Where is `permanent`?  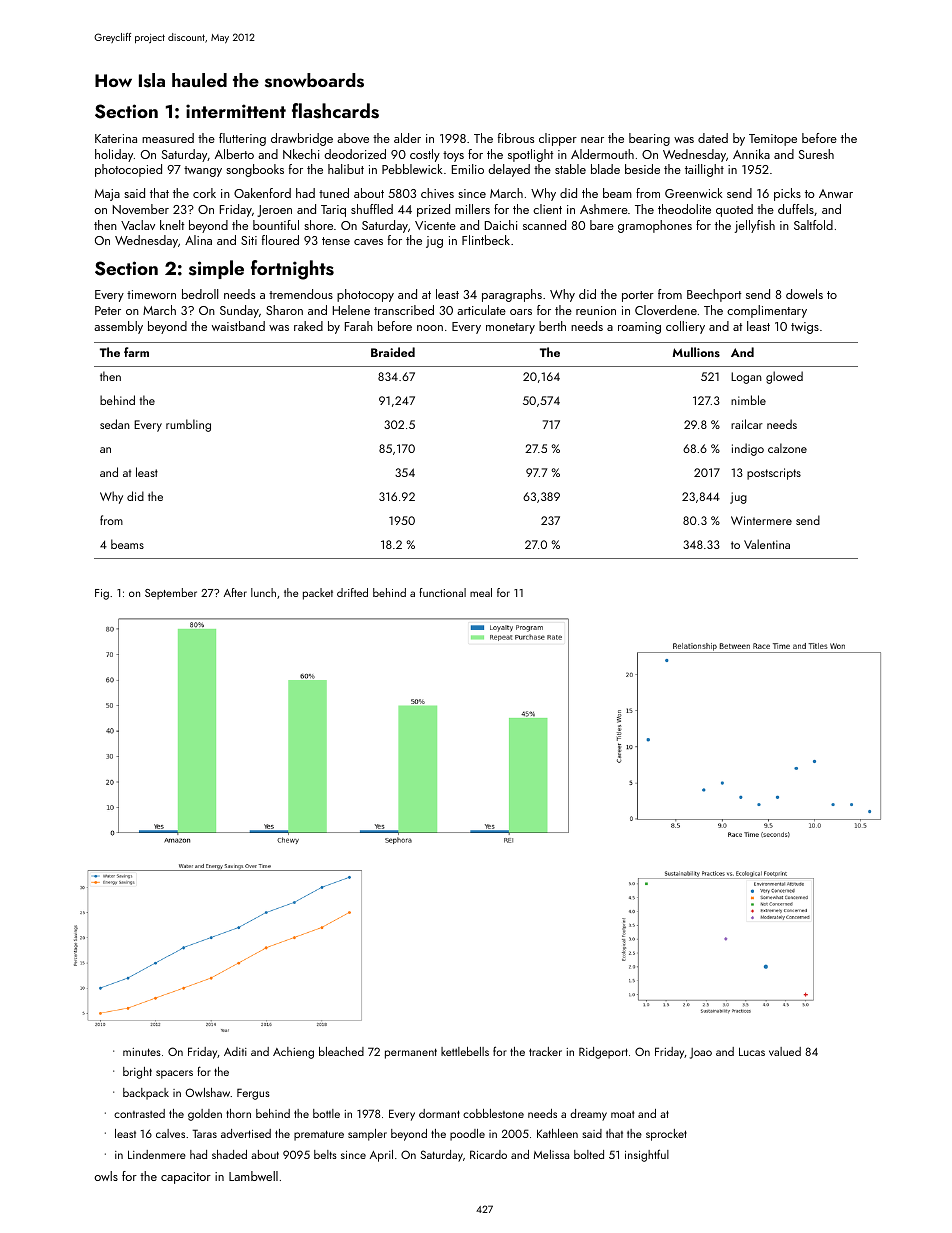
permanent is located at coordinates (411, 1053).
